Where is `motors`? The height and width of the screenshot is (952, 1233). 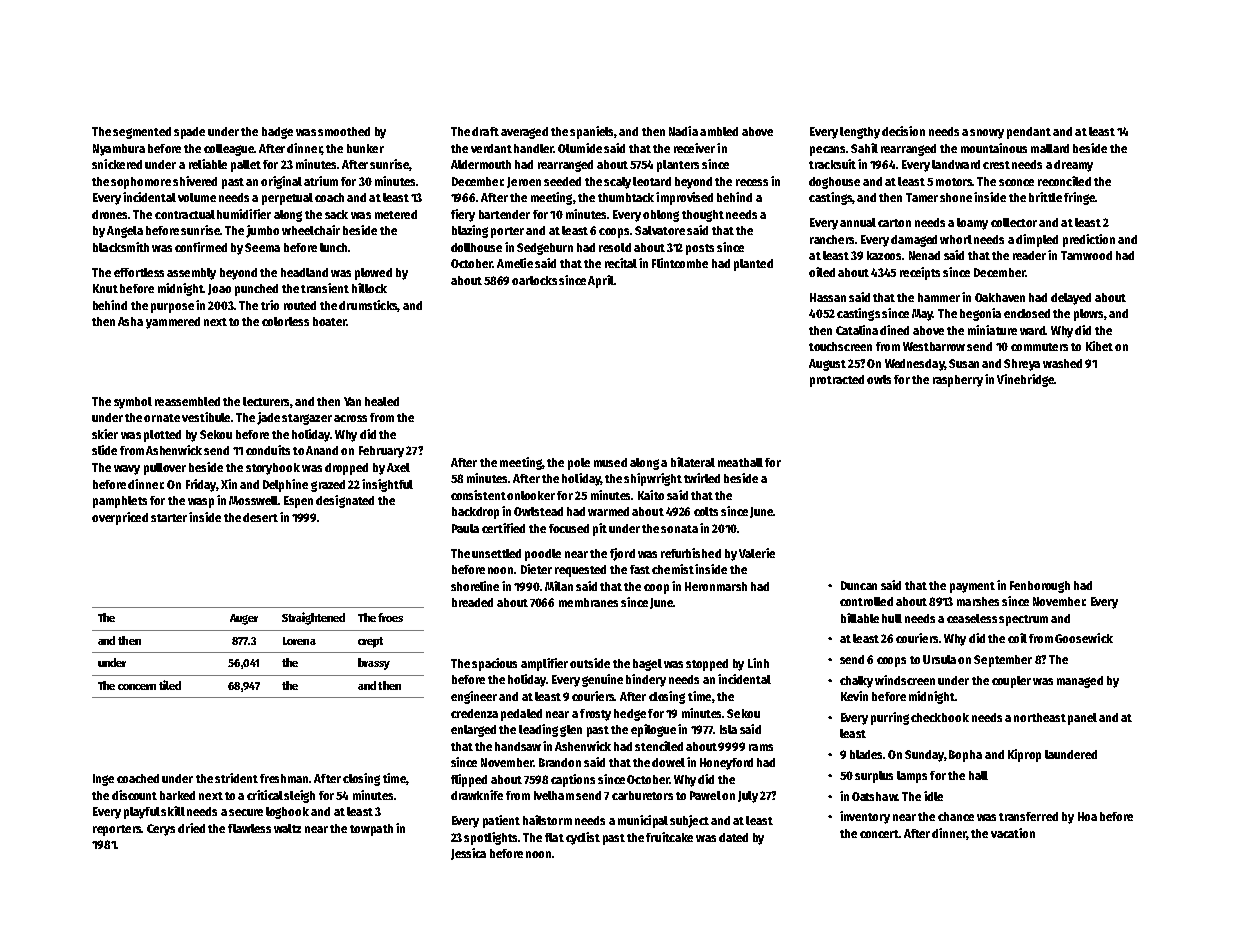 motors is located at coordinates (954, 182).
